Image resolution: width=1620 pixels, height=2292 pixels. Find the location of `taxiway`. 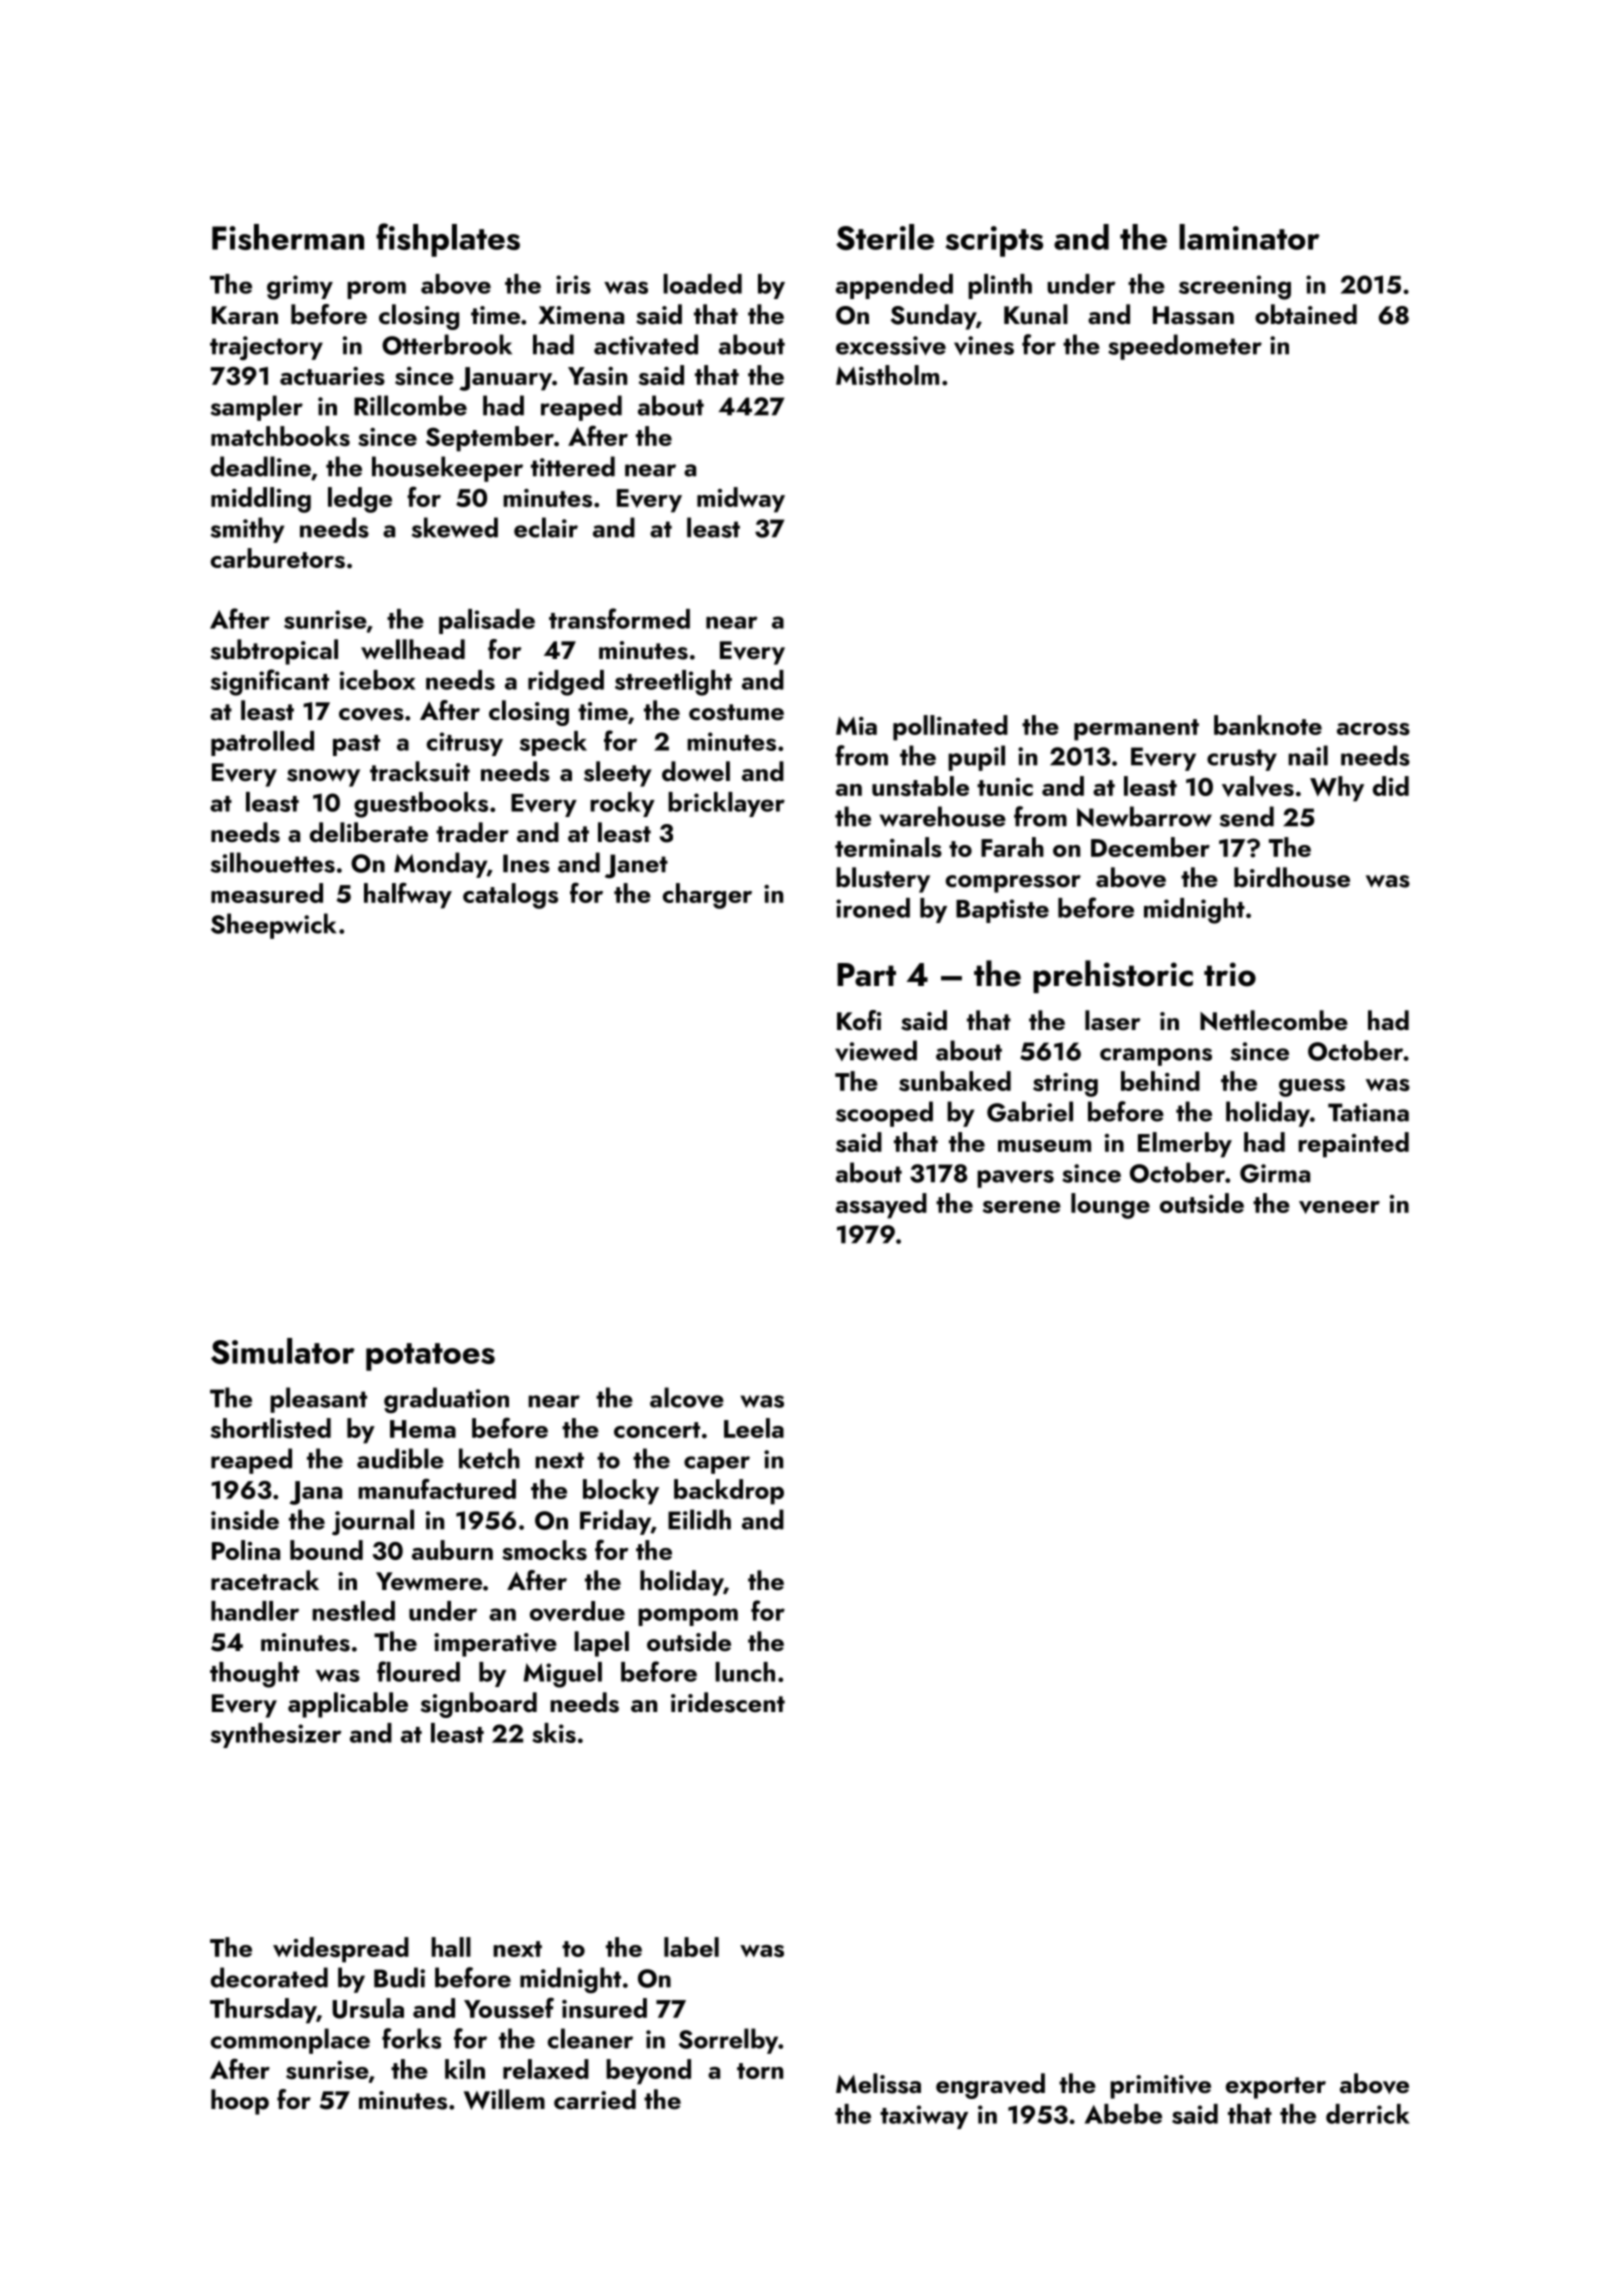

taxiway is located at coordinates (924, 2117).
